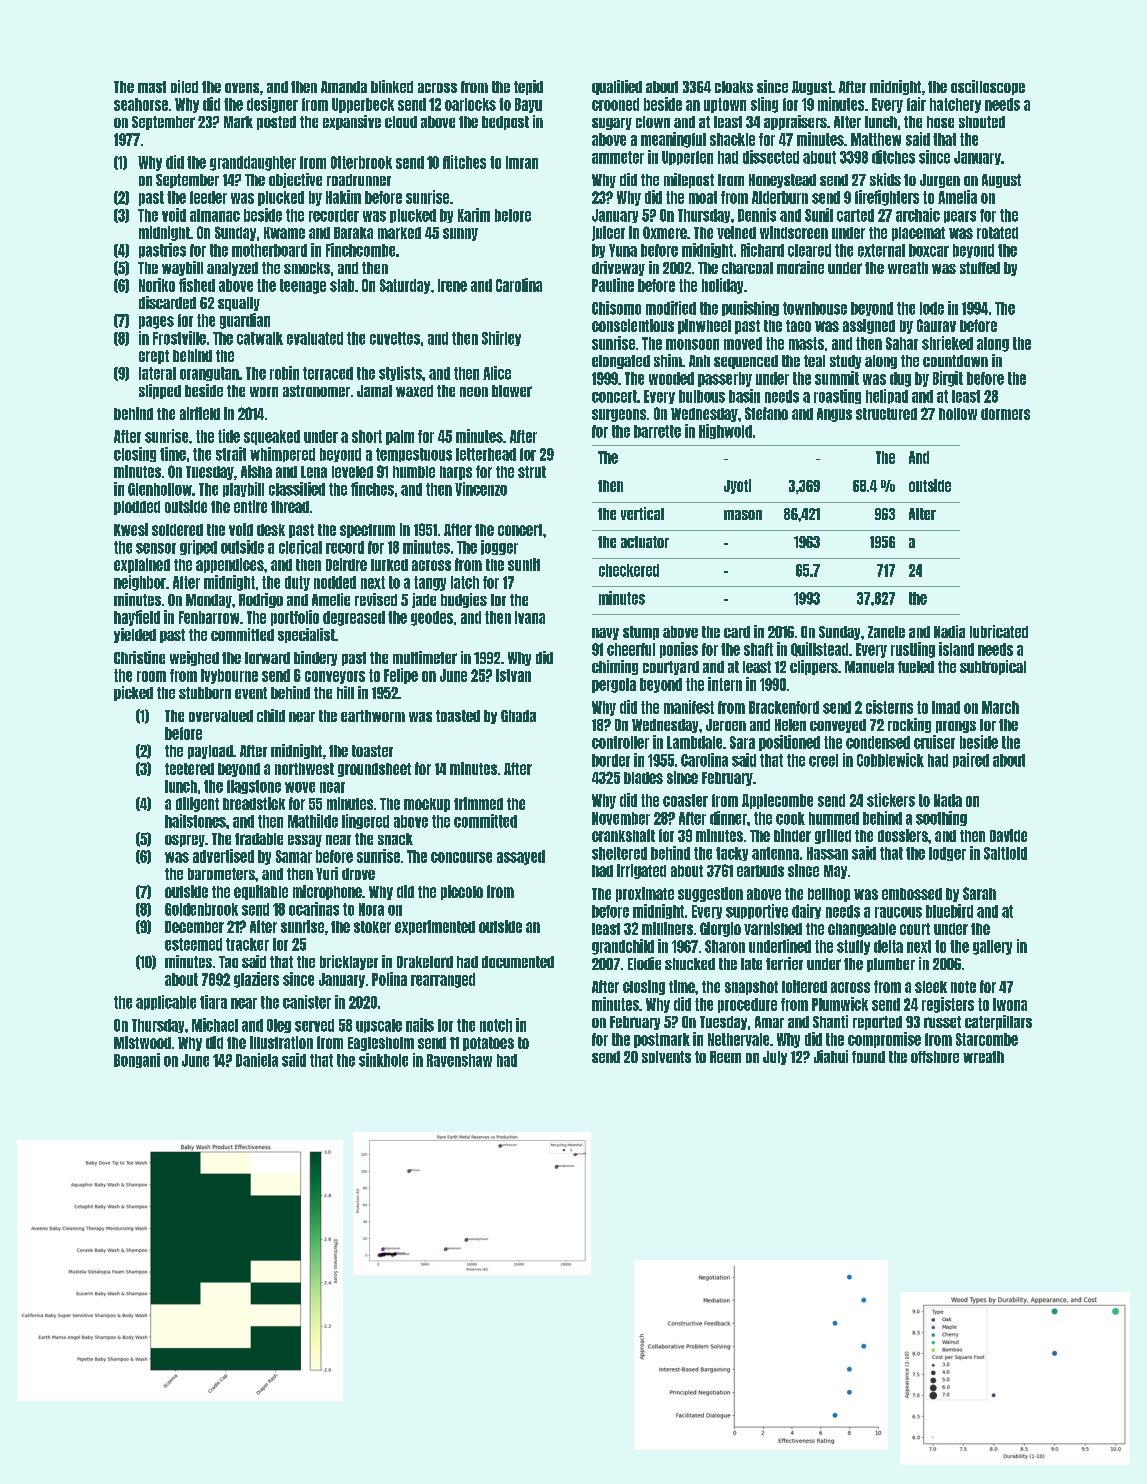 The image size is (1147, 1484). What do you see at coordinates (137, 1060) in the page?
I see `Bongani` at bounding box center [137, 1060].
